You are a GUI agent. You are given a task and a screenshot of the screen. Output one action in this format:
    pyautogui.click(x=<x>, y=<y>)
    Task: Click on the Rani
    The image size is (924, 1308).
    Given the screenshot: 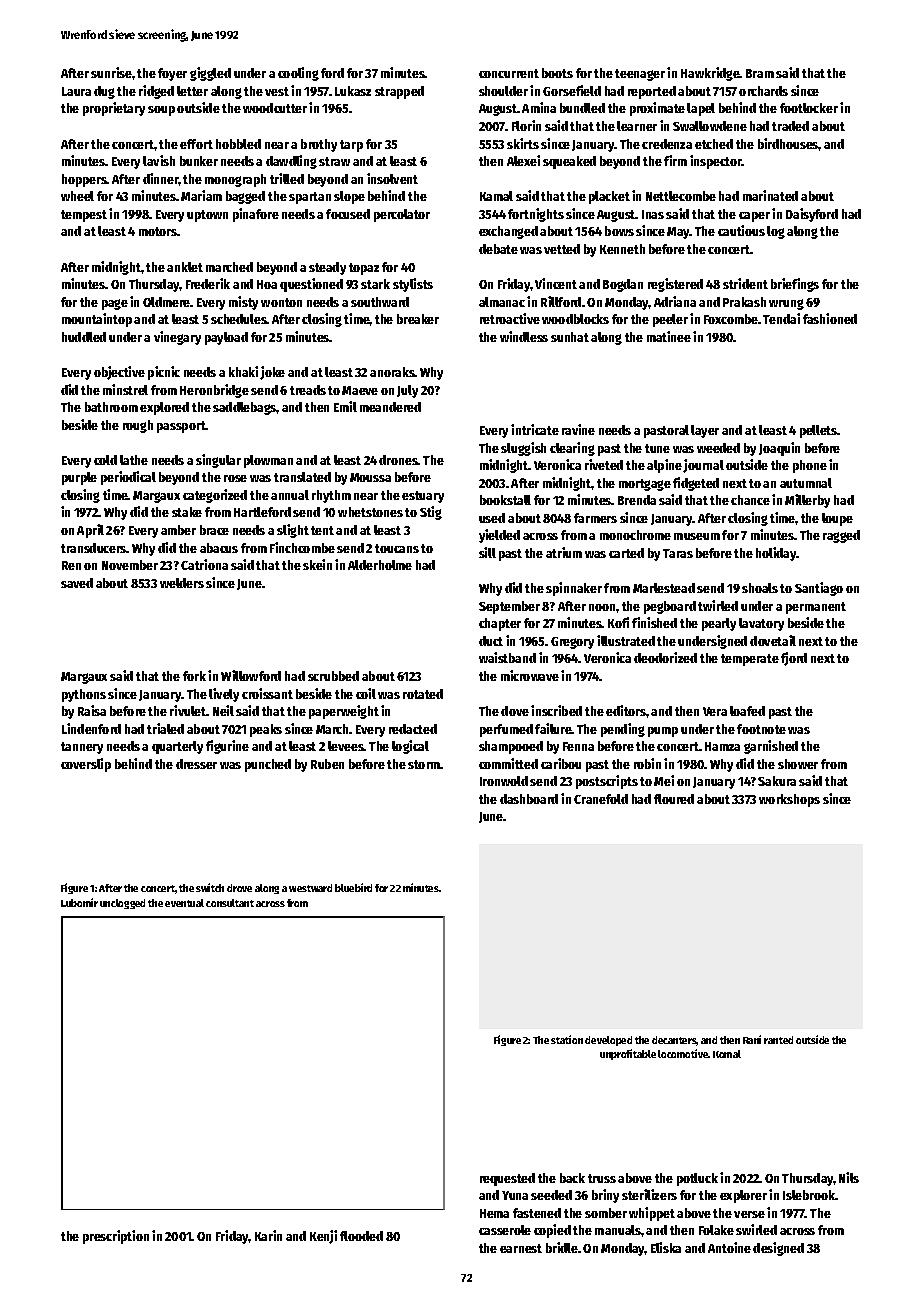 What is the action you would take?
    pyautogui.click(x=752, y=1039)
